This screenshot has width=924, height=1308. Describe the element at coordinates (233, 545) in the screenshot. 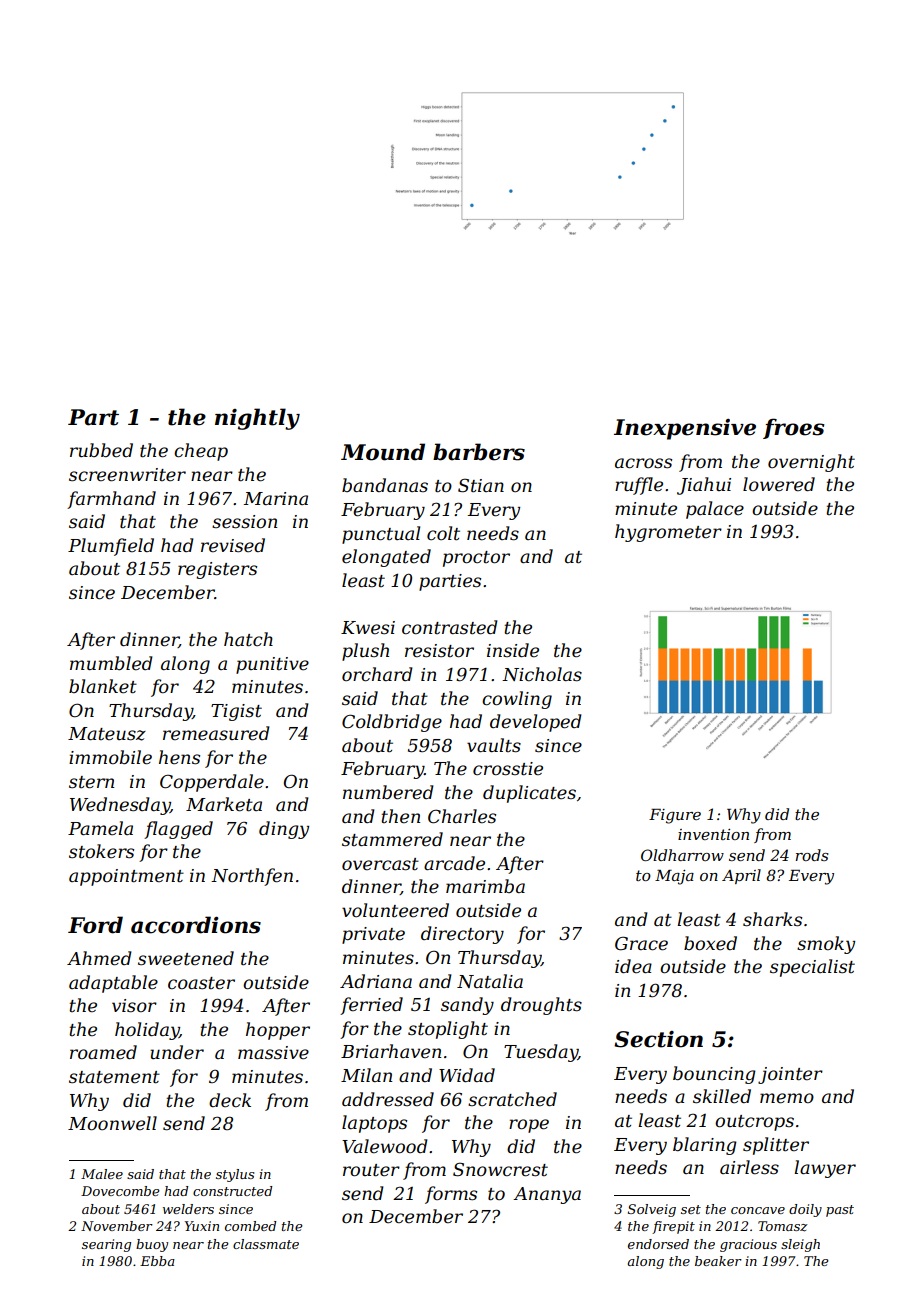

I see `revised` at that location.
